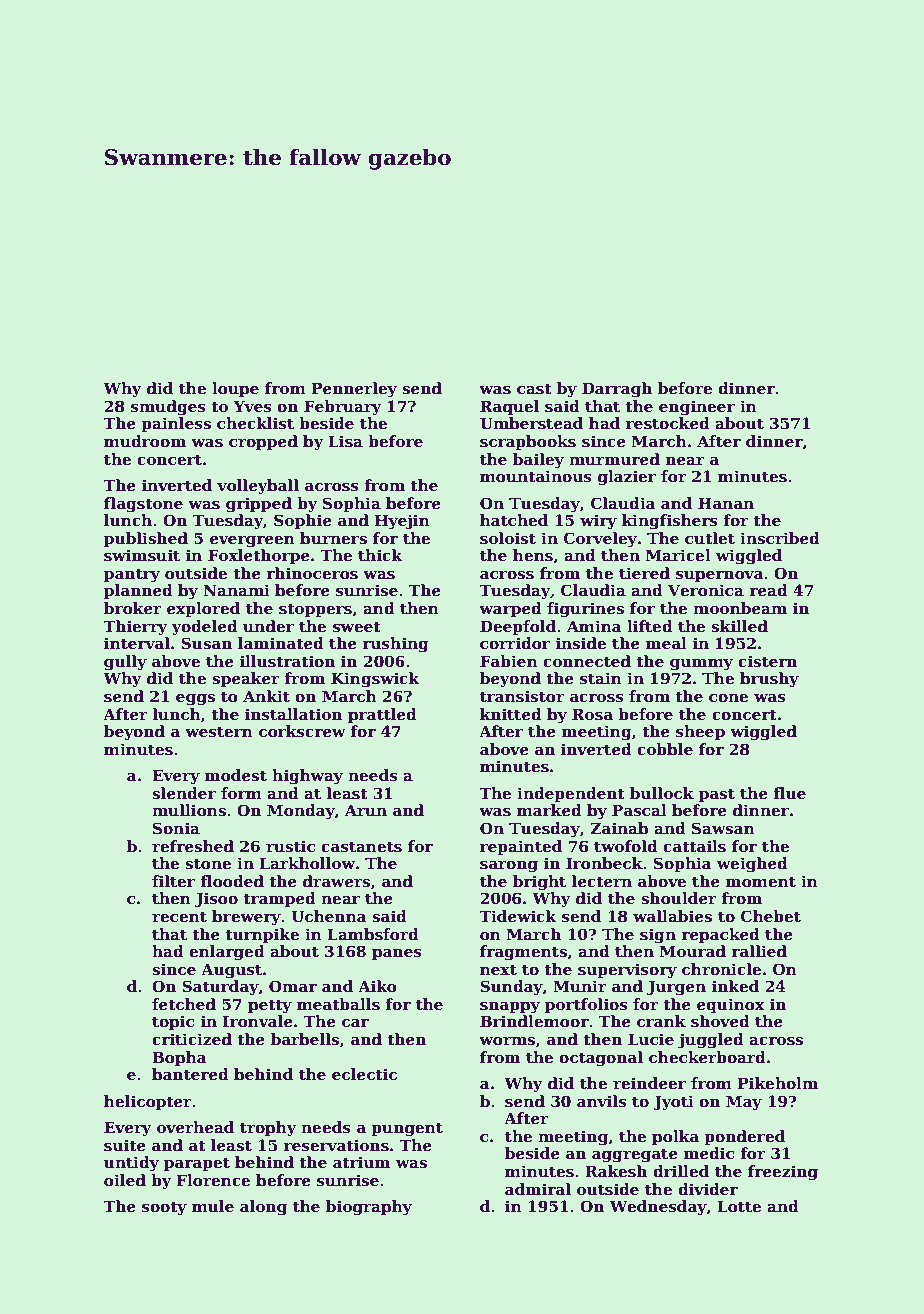 This image has width=924, height=1314. I want to click on Arun, so click(366, 810).
